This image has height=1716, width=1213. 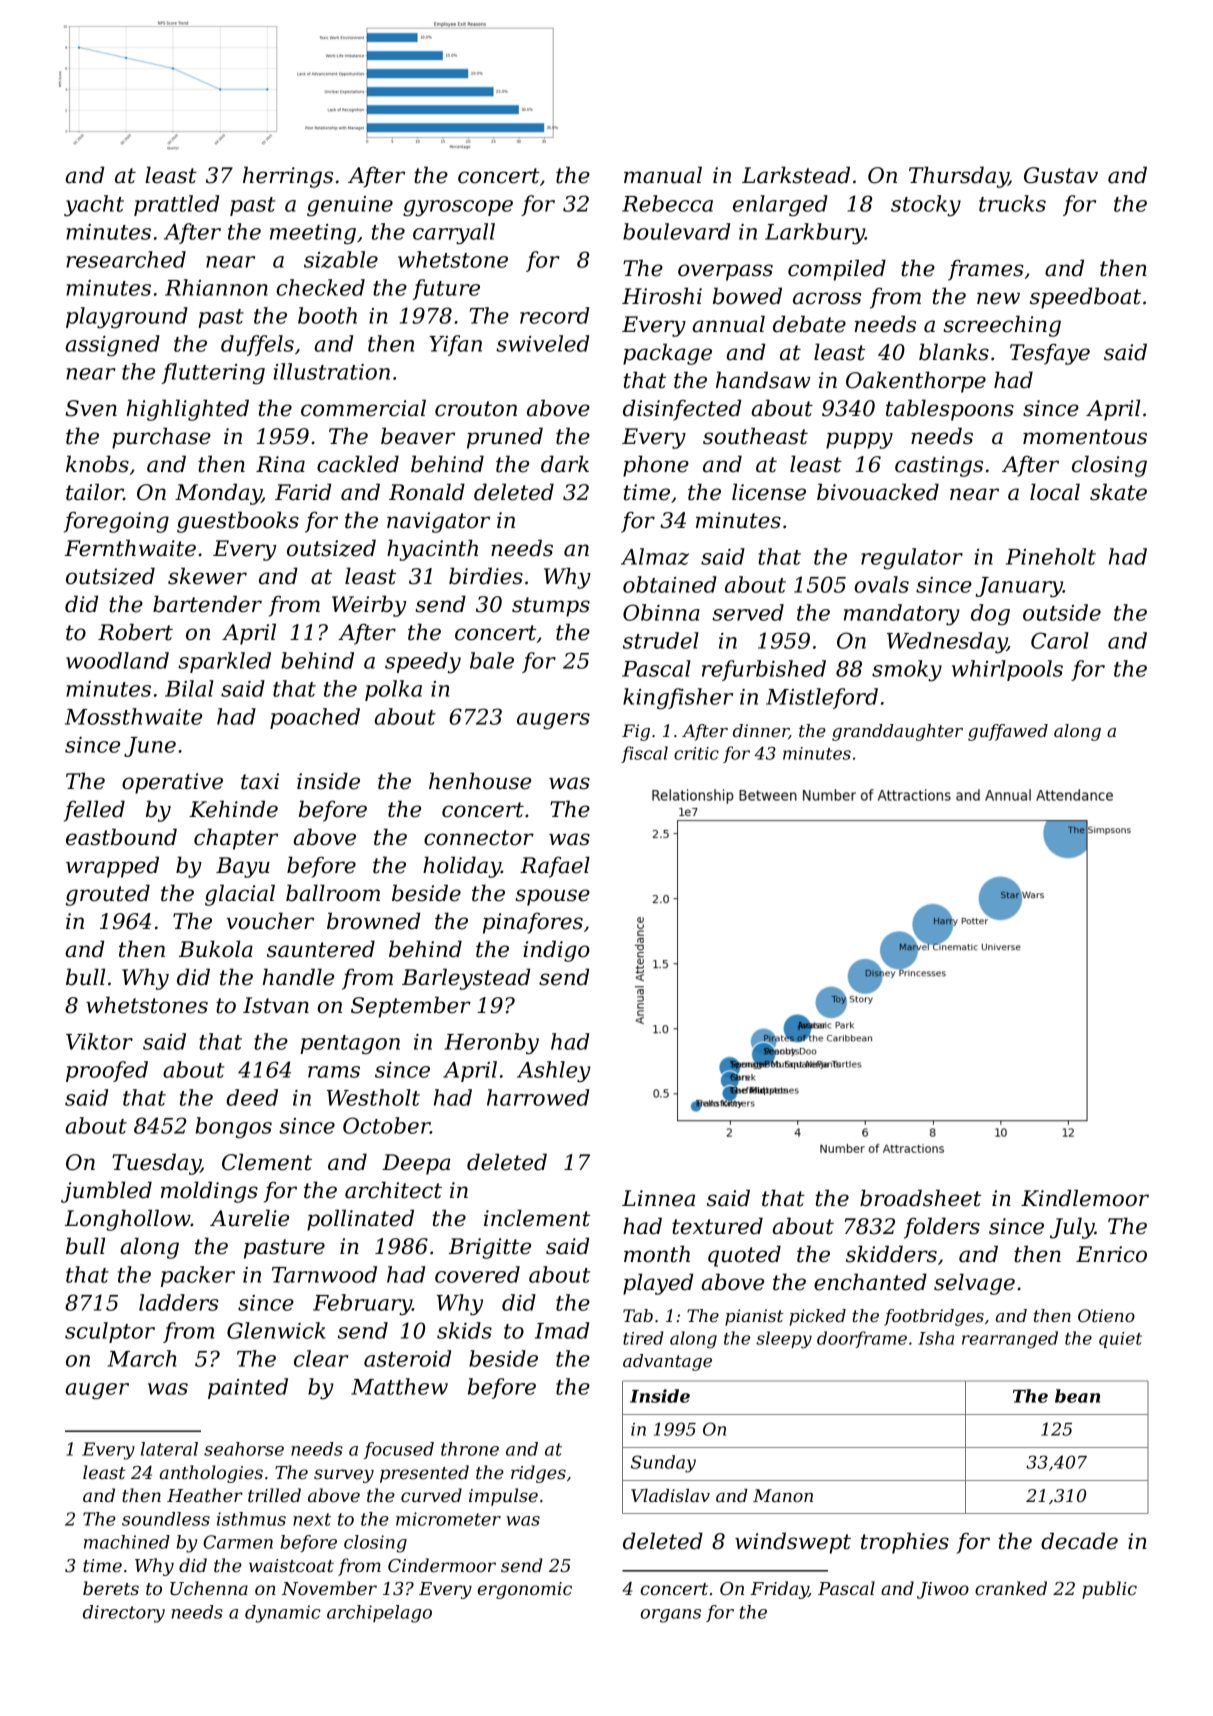 I want to click on Gustav, so click(x=1061, y=175).
